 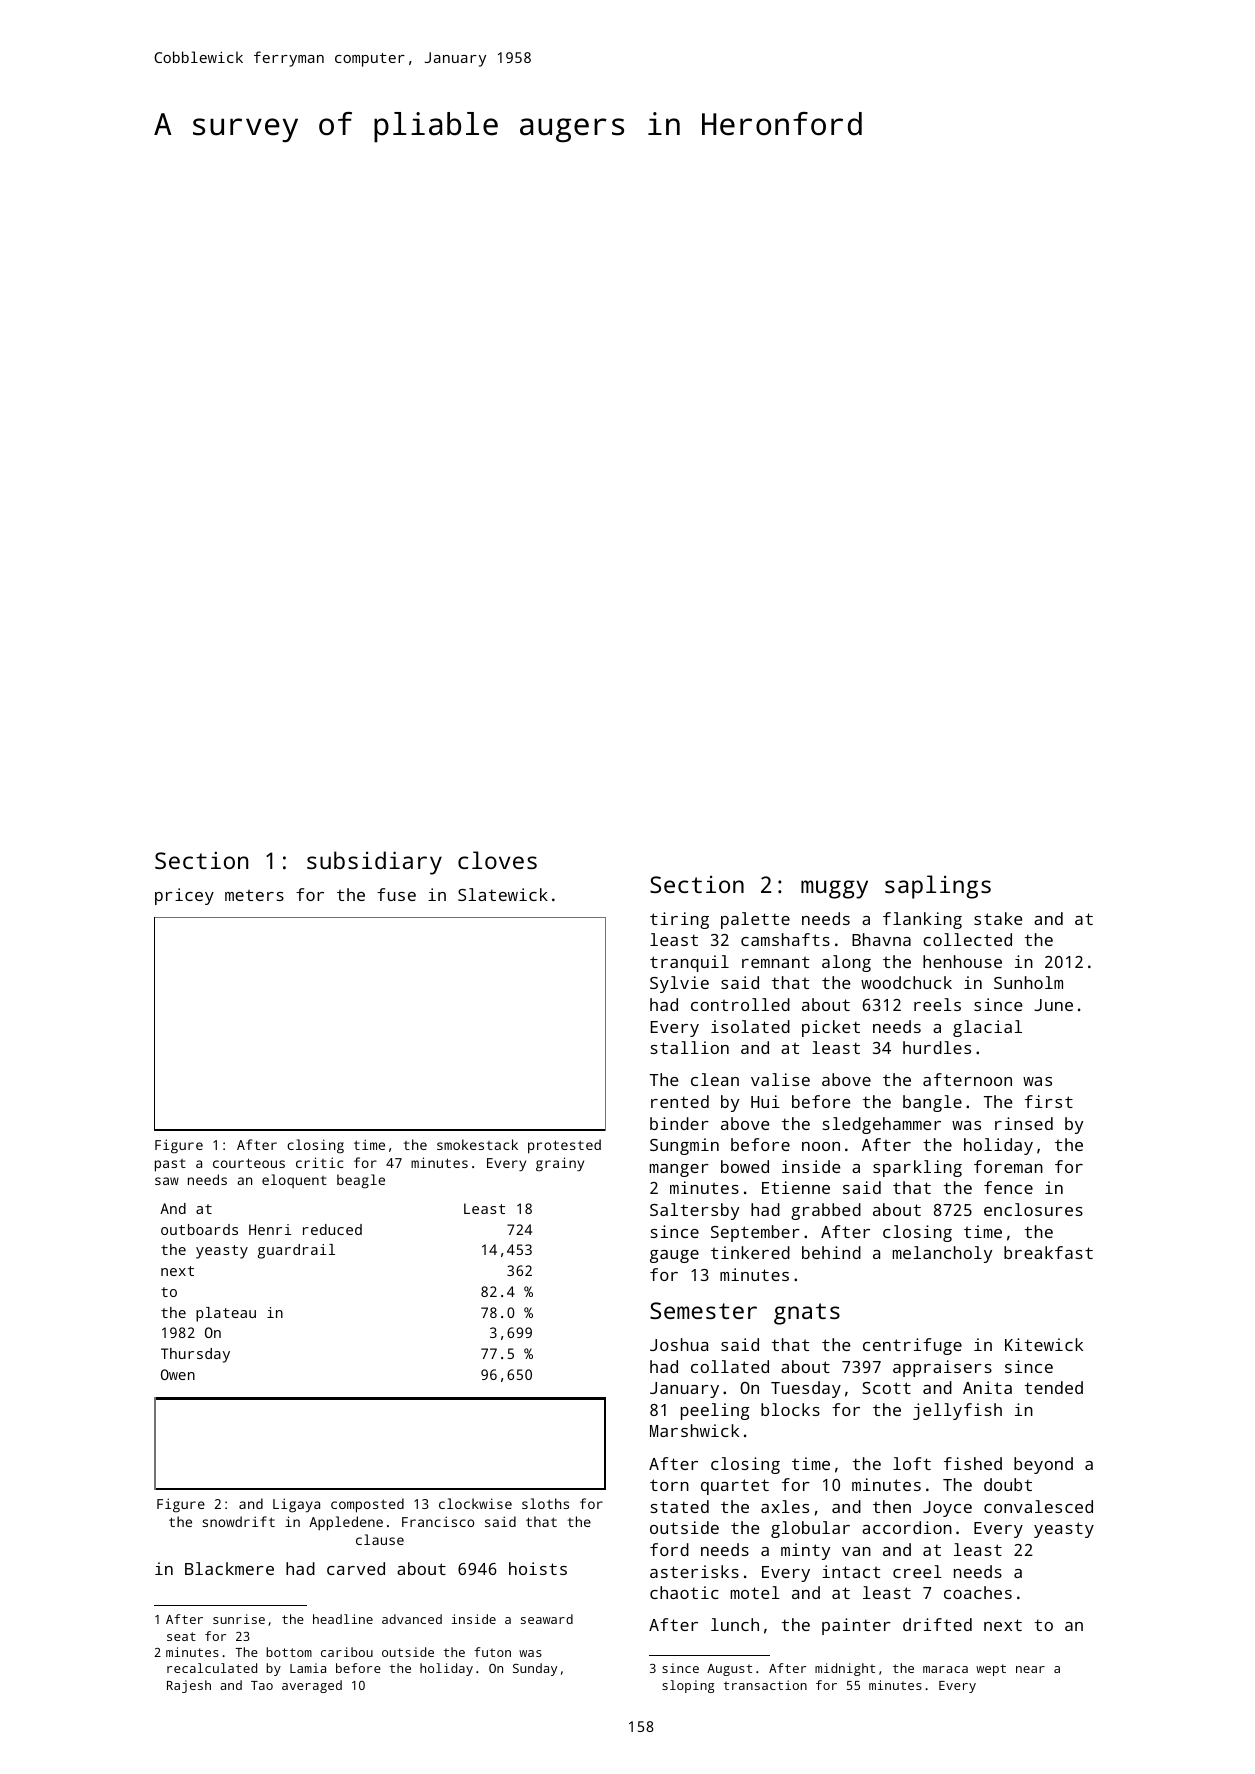 What do you see at coordinates (998, 918) in the document?
I see `stake` at bounding box center [998, 918].
